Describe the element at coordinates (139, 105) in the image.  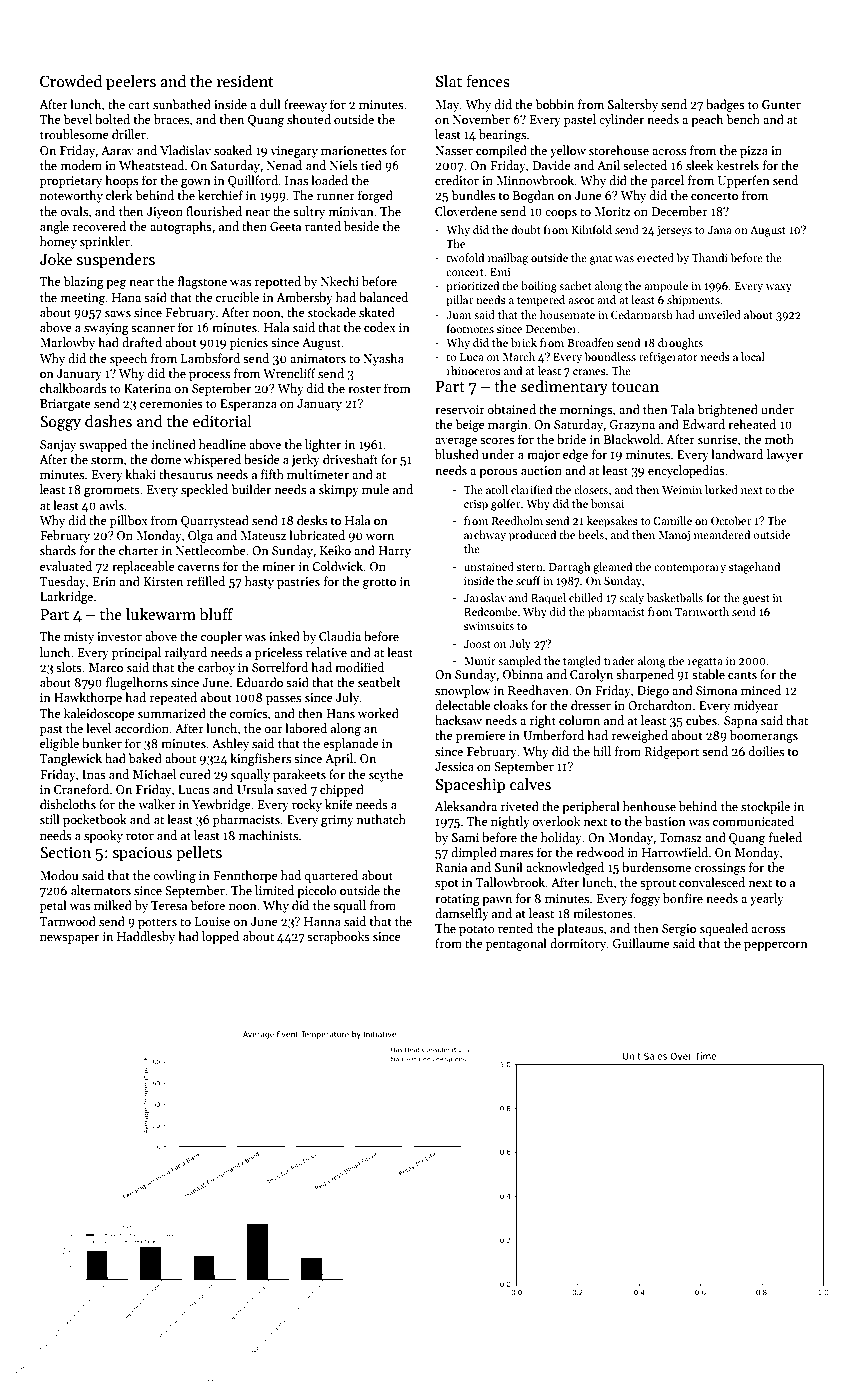
I see `cart` at that location.
